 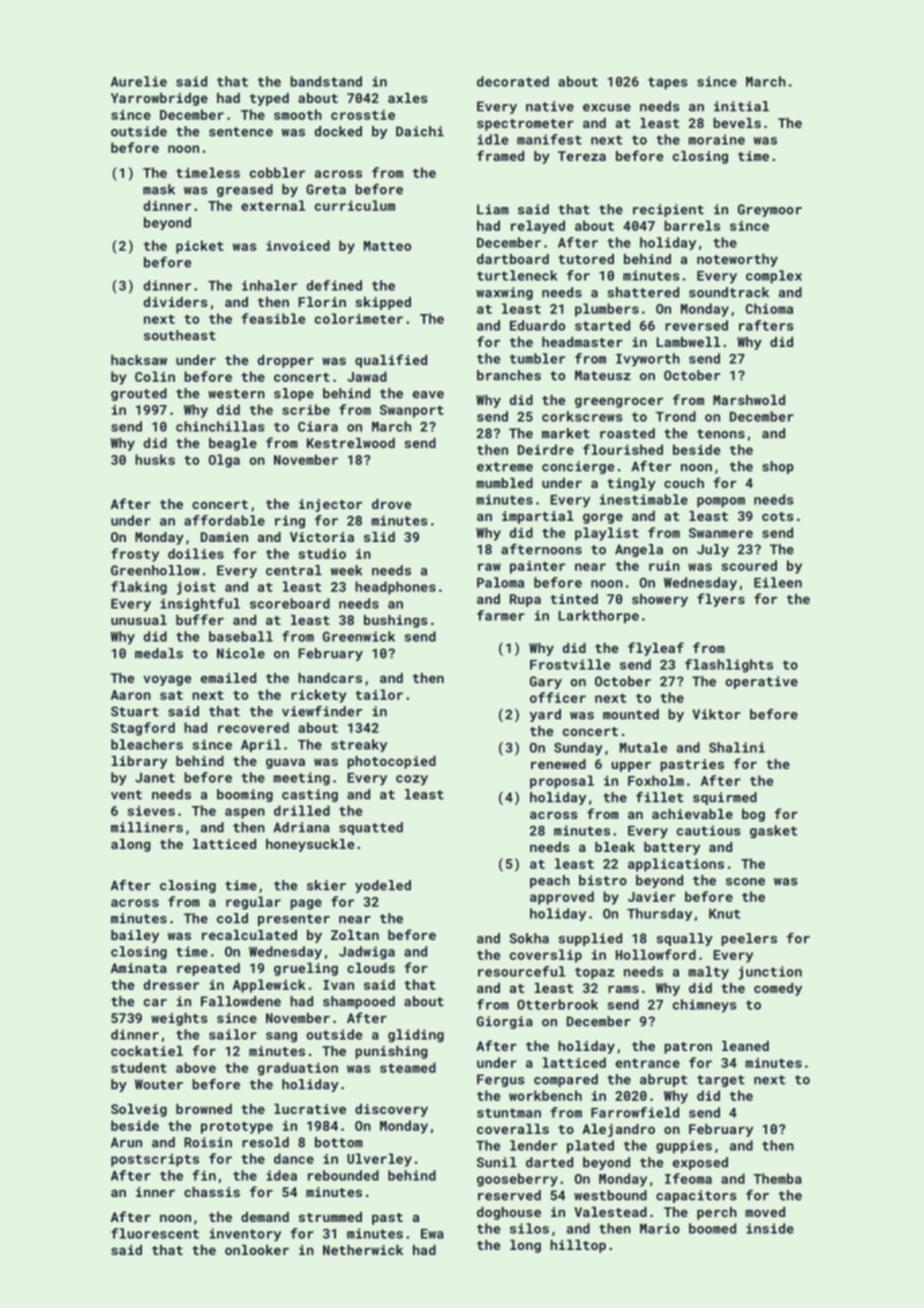 I want to click on shop, so click(x=778, y=467).
